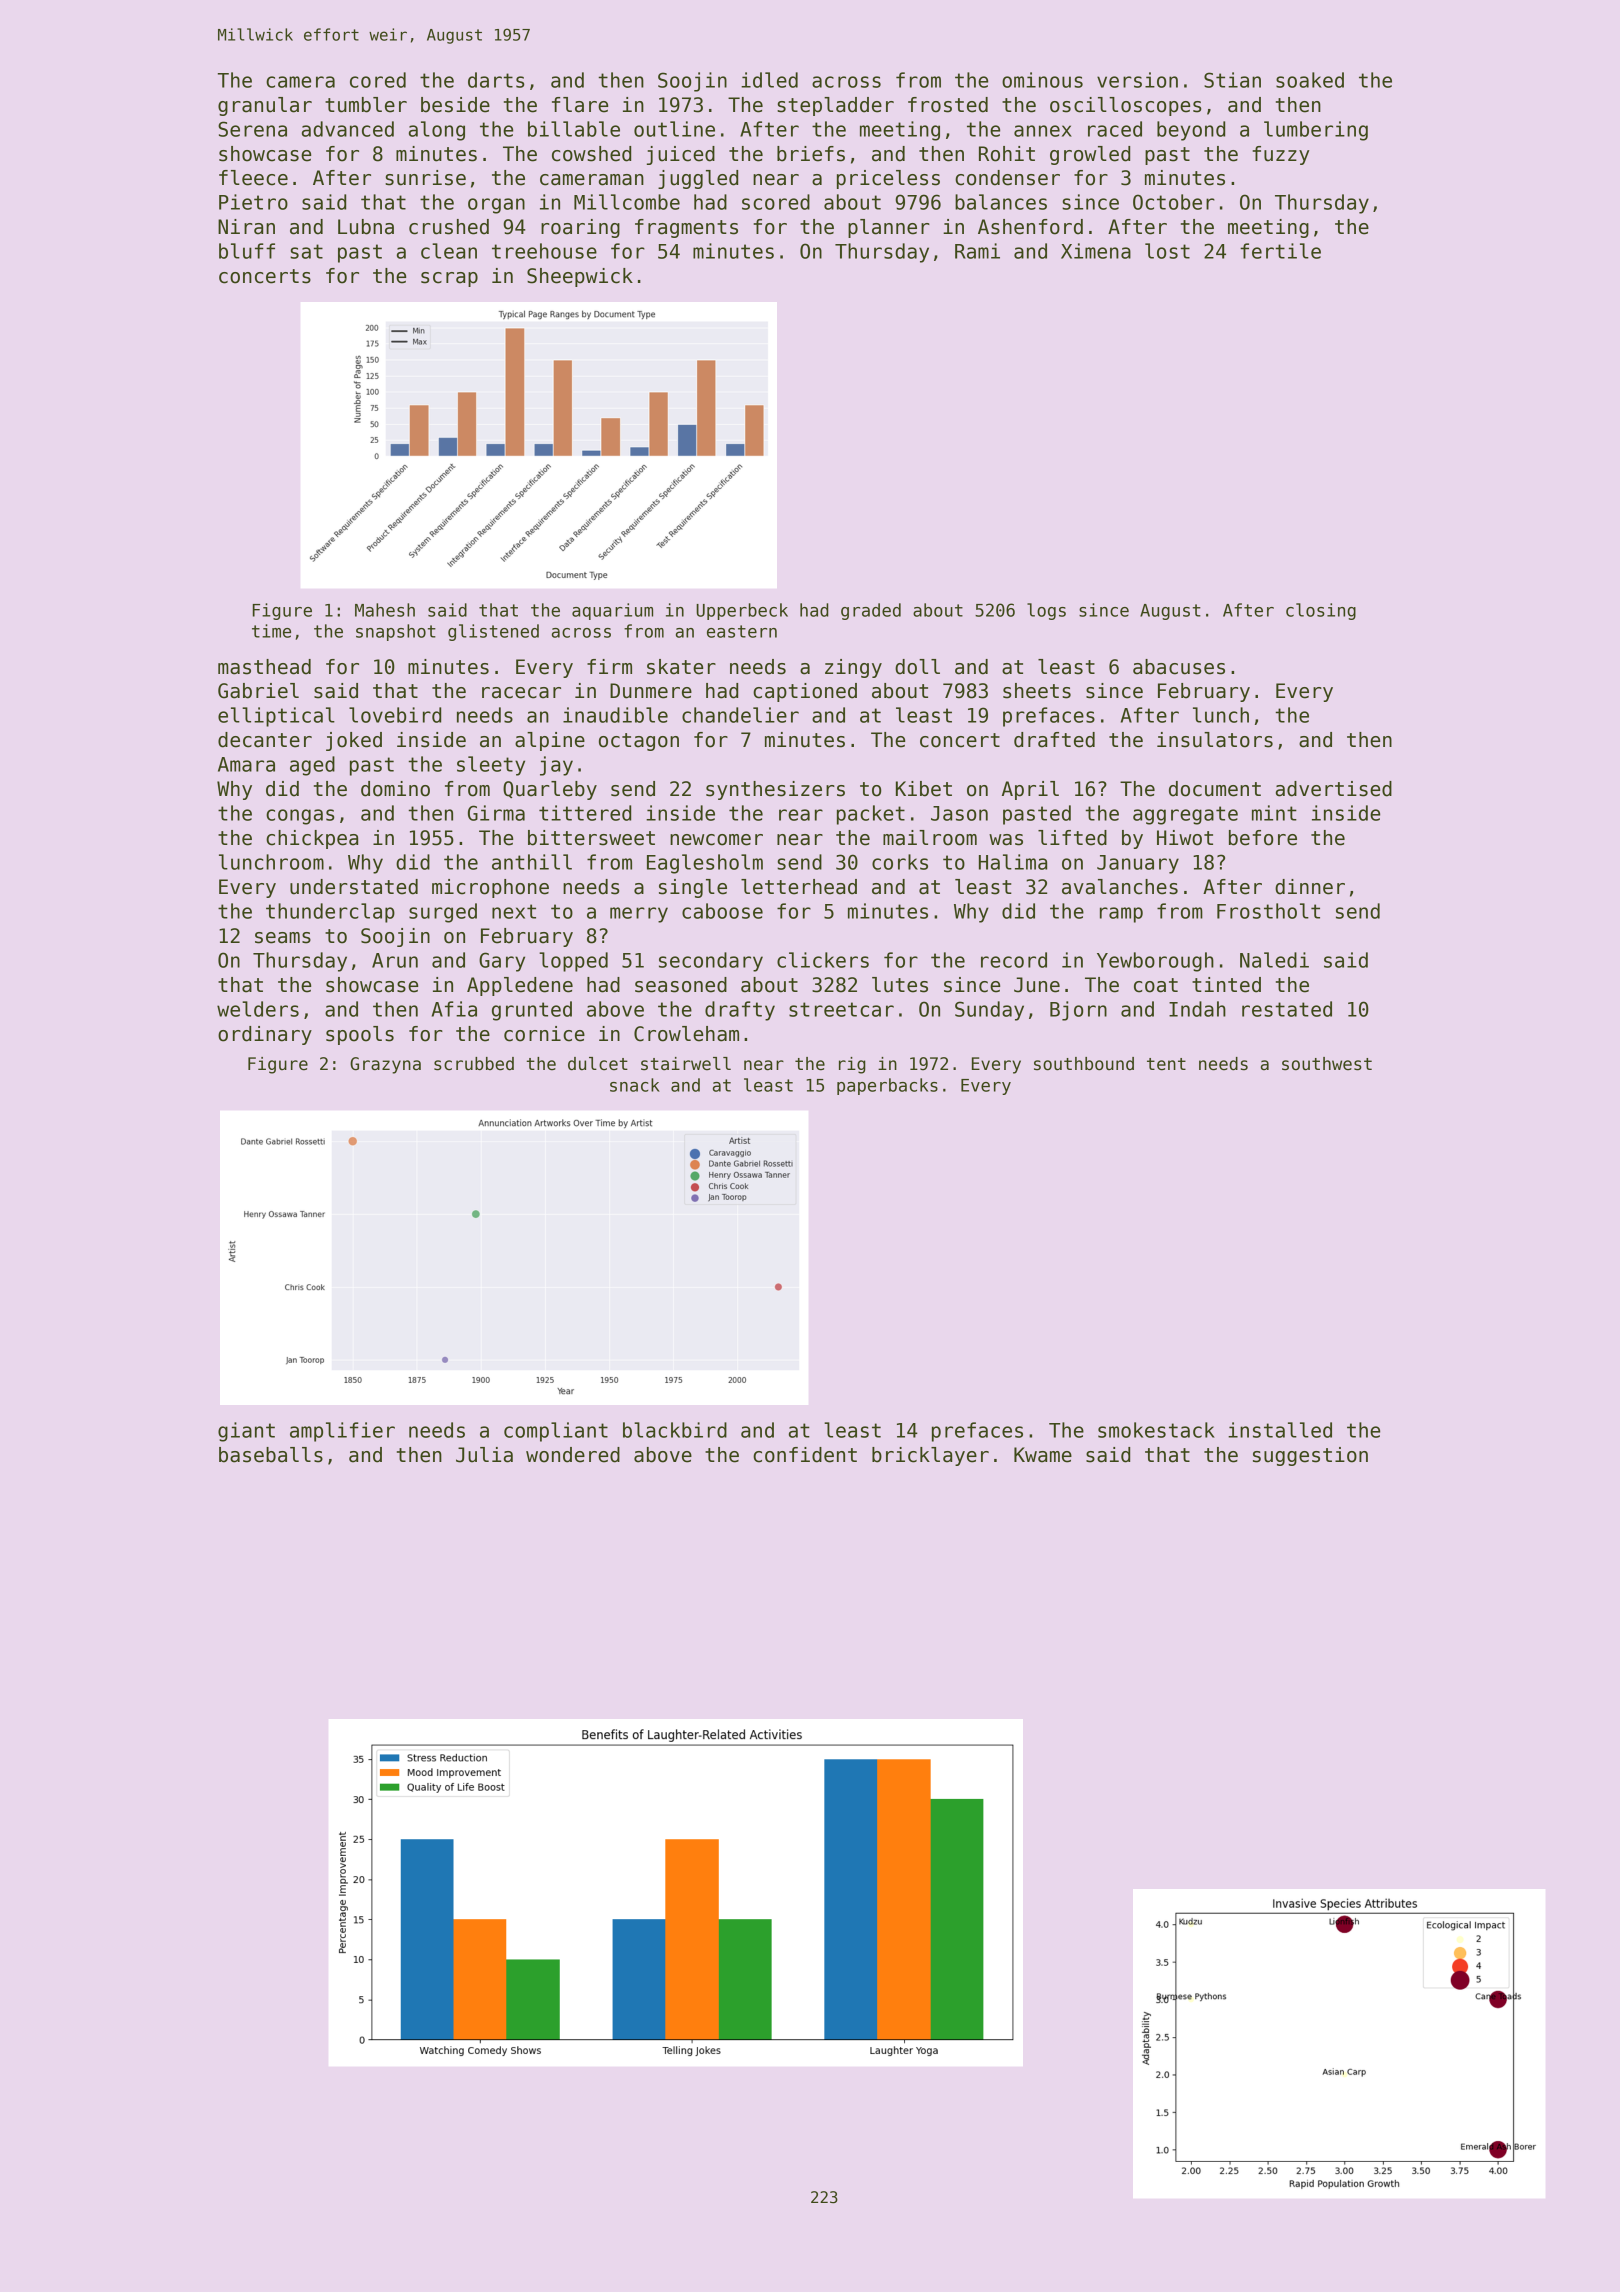 The image size is (1620, 2292). Describe the element at coordinates (385, 610) in the document. I see `Mahesh` at that location.
